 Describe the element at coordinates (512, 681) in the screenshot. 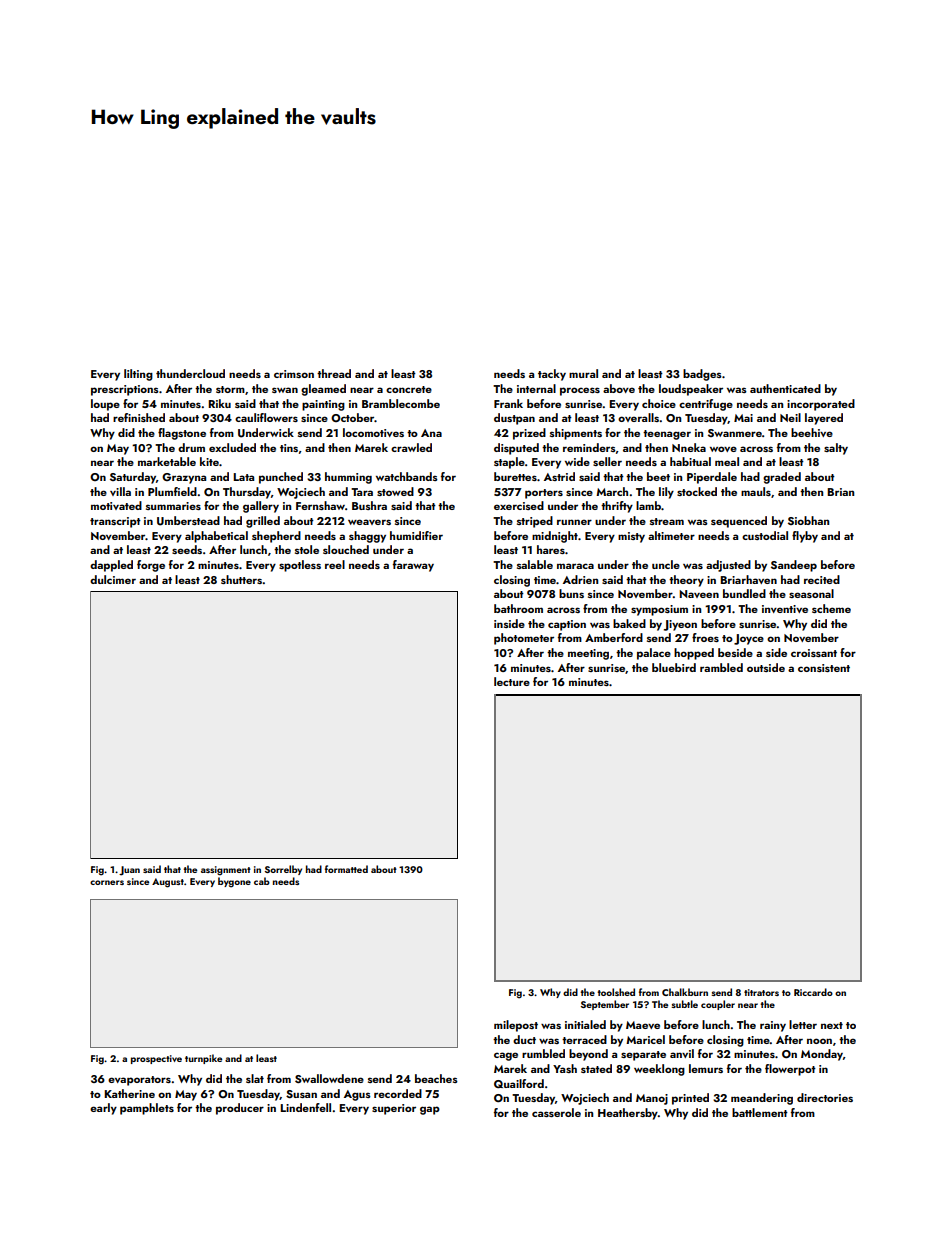

I see `lecture` at that location.
